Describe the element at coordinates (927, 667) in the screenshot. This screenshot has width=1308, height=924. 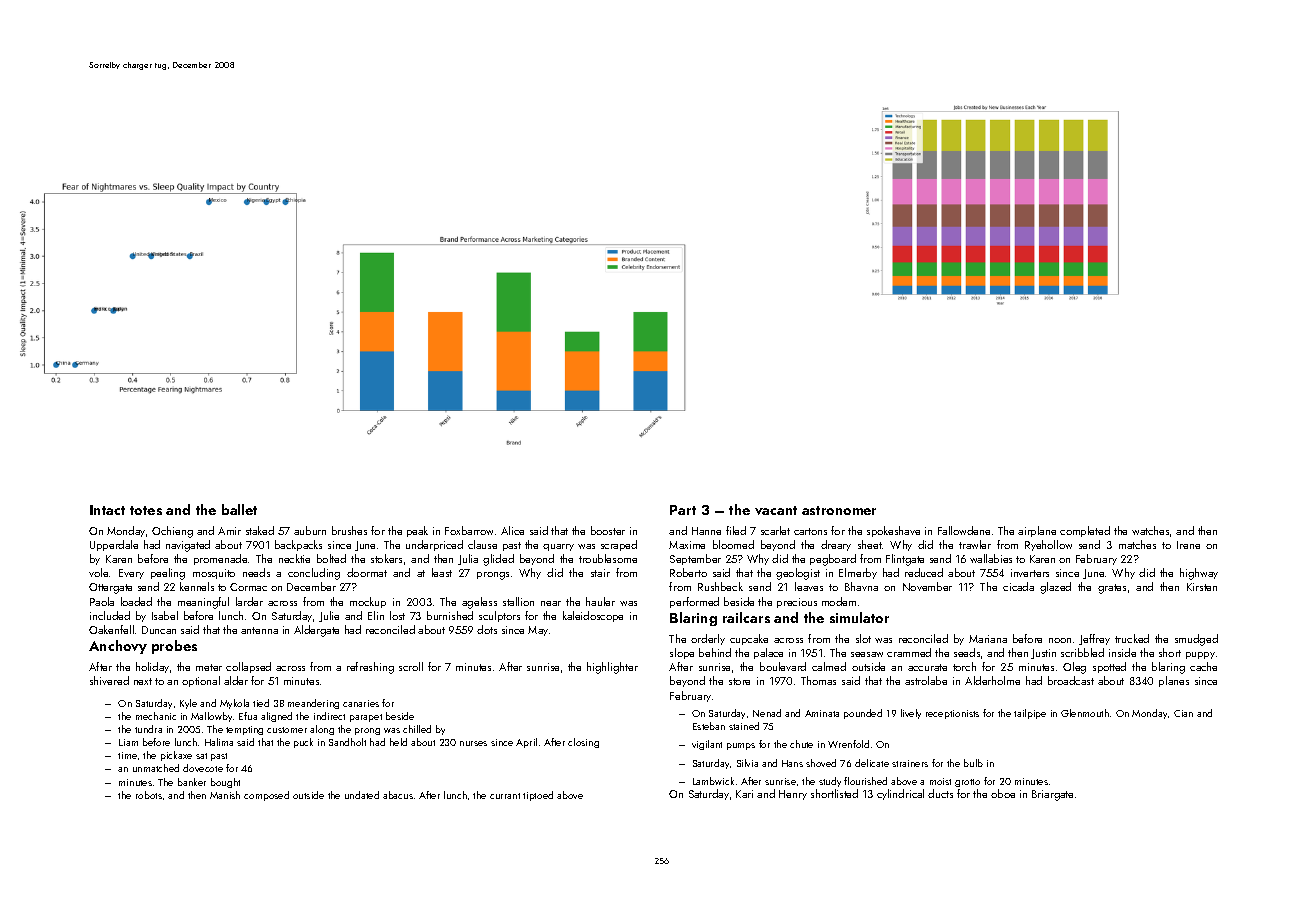
I see `accurate` at that location.
